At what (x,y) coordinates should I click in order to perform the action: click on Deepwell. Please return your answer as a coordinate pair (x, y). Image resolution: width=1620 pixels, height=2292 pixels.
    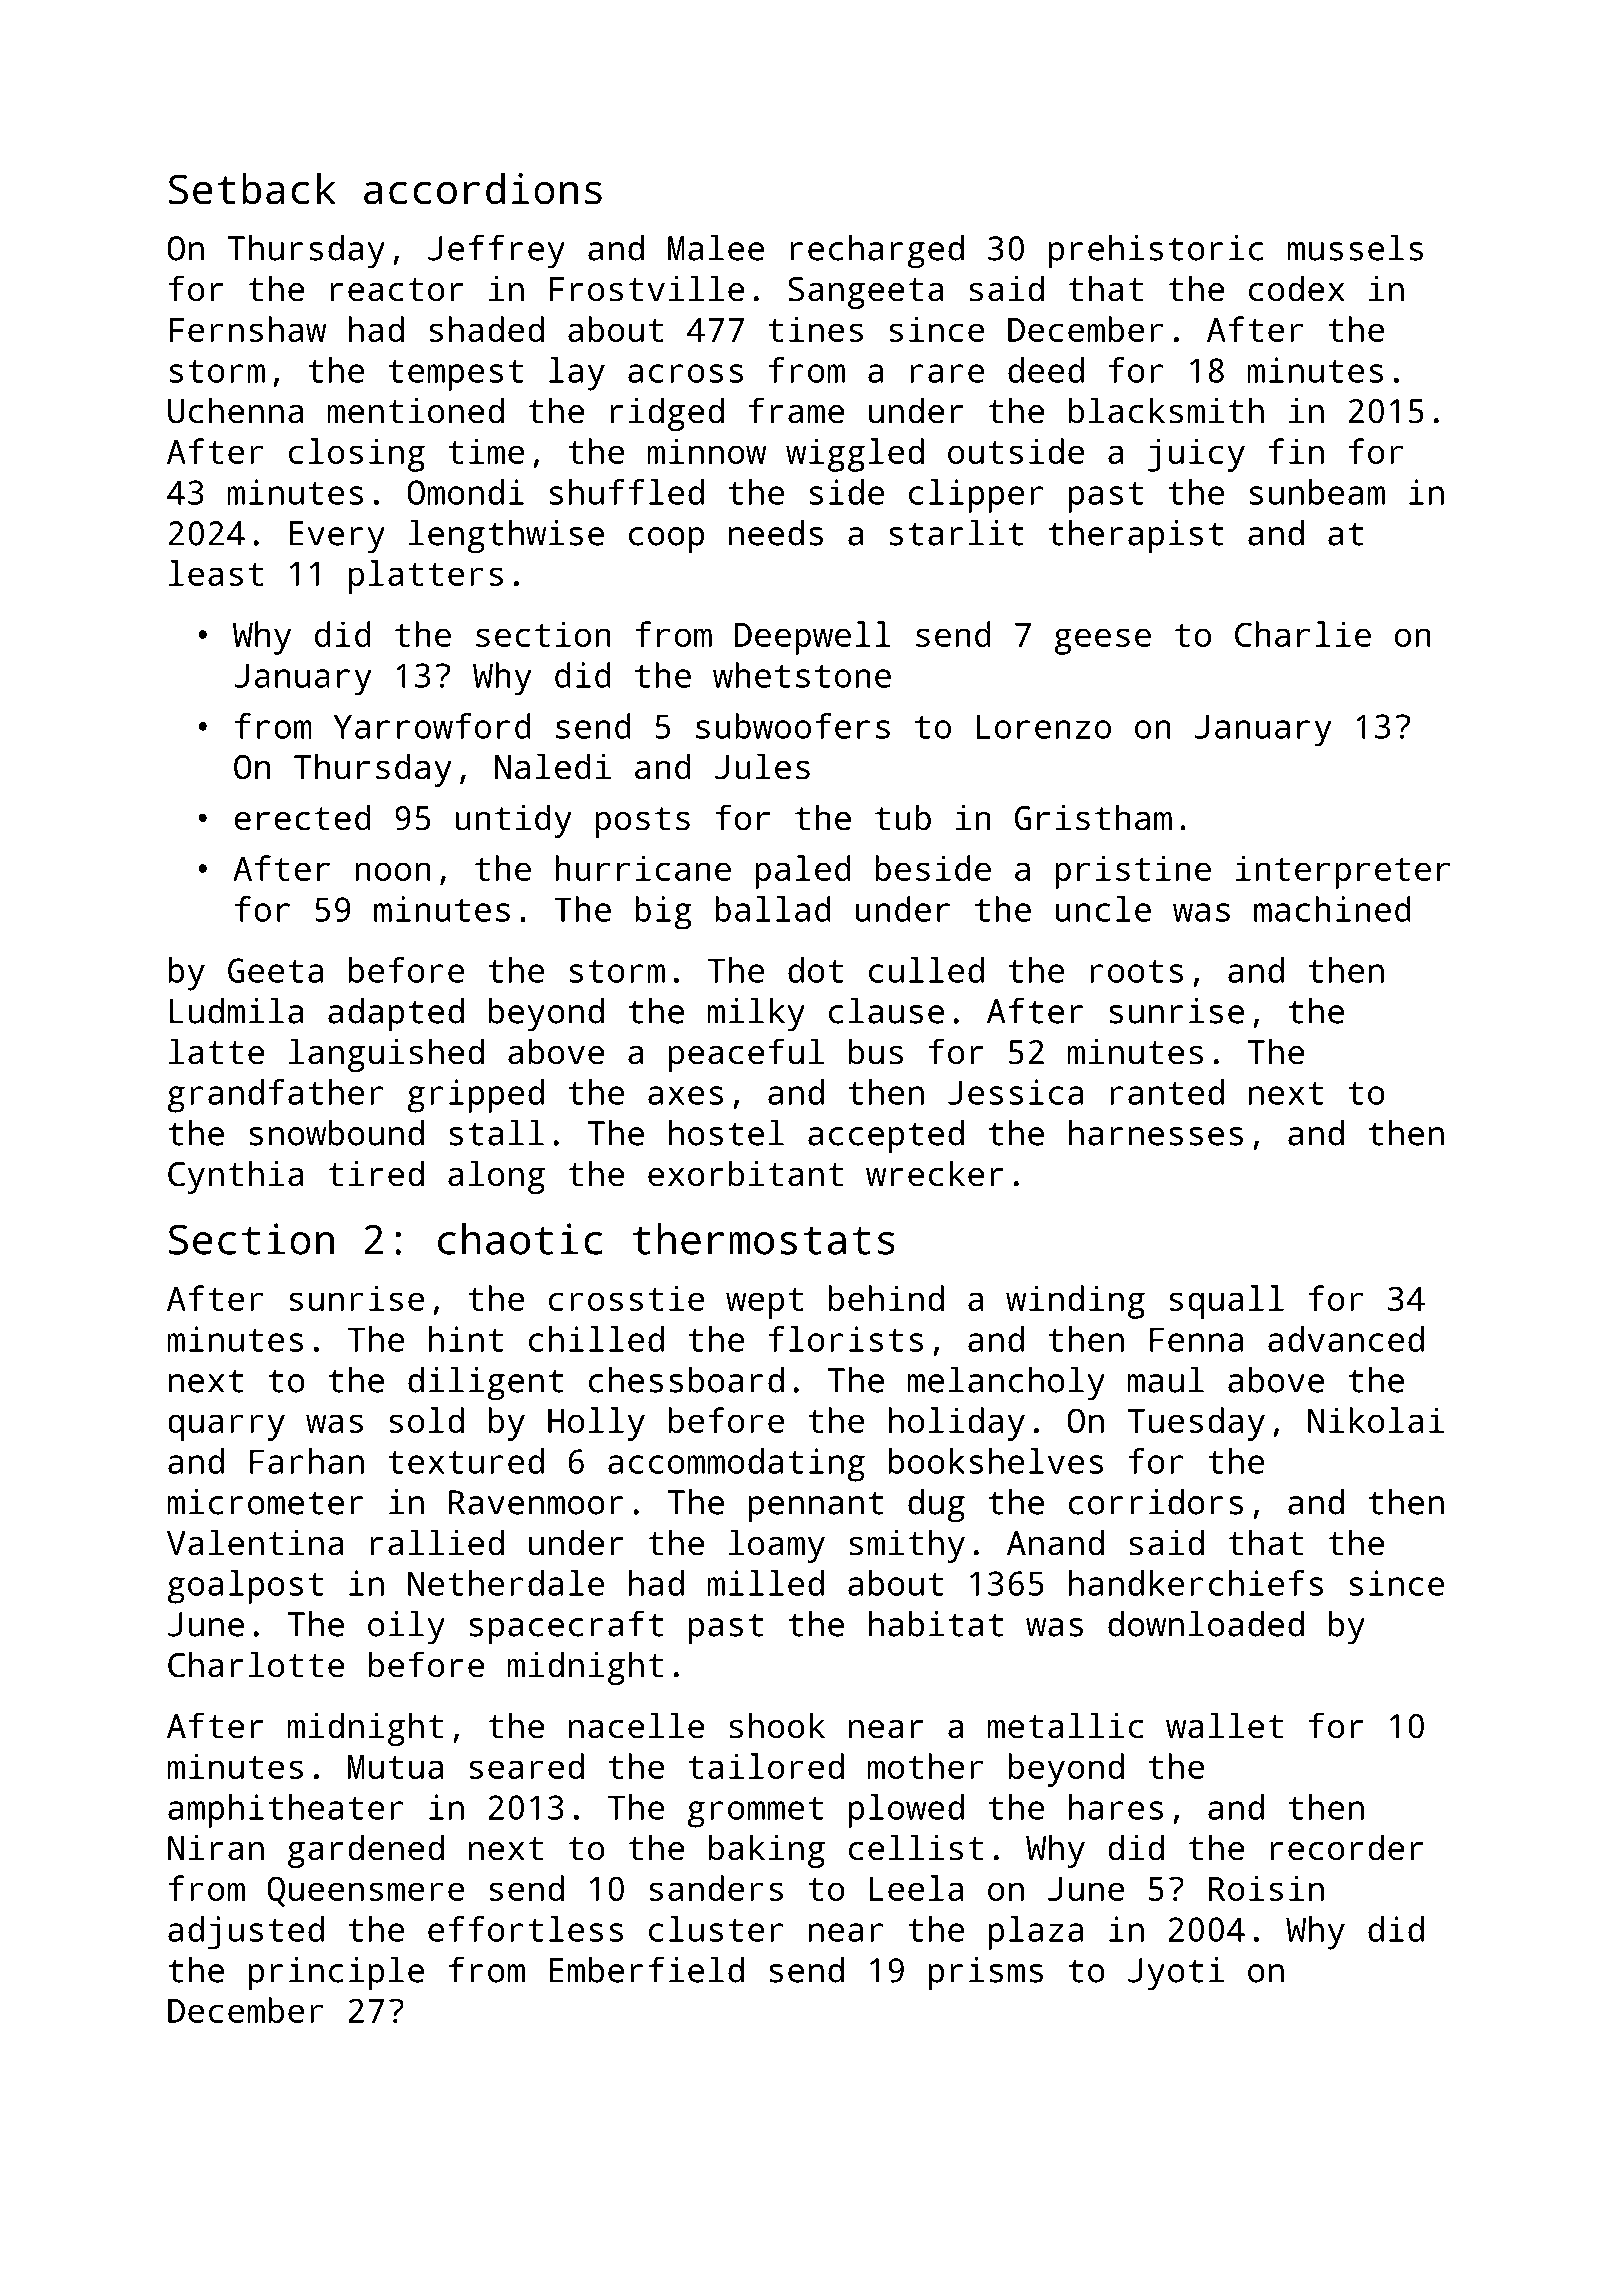
    Looking at the image, I should click on (813, 638).
